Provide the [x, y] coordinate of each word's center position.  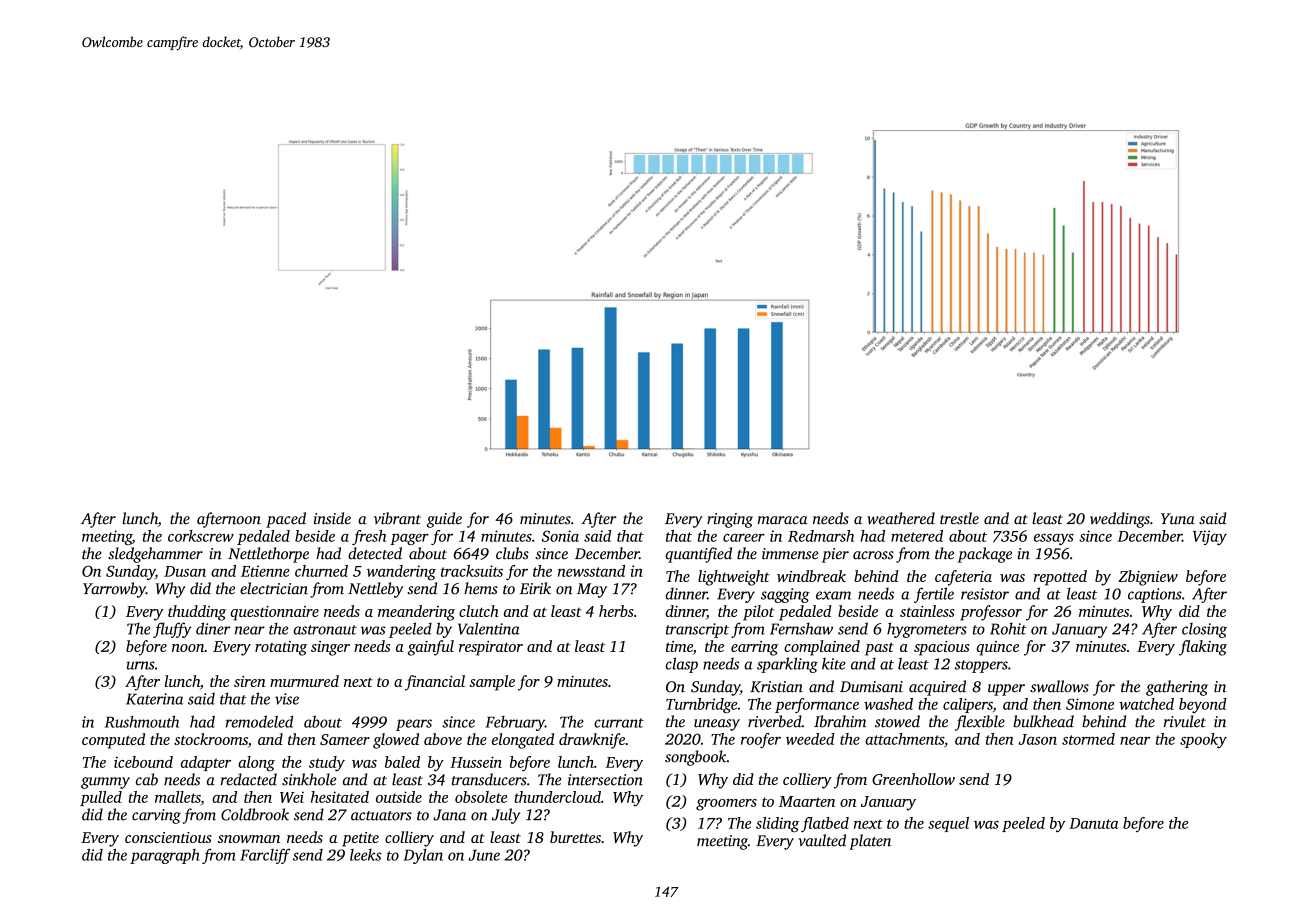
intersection [605, 780]
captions [1155, 595]
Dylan [423, 856]
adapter [206, 763]
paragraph [165, 856]
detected [375, 553]
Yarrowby [114, 590]
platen [870, 842]
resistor [985, 594]
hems [481, 588]
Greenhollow [913, 779]
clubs [512, 553]
